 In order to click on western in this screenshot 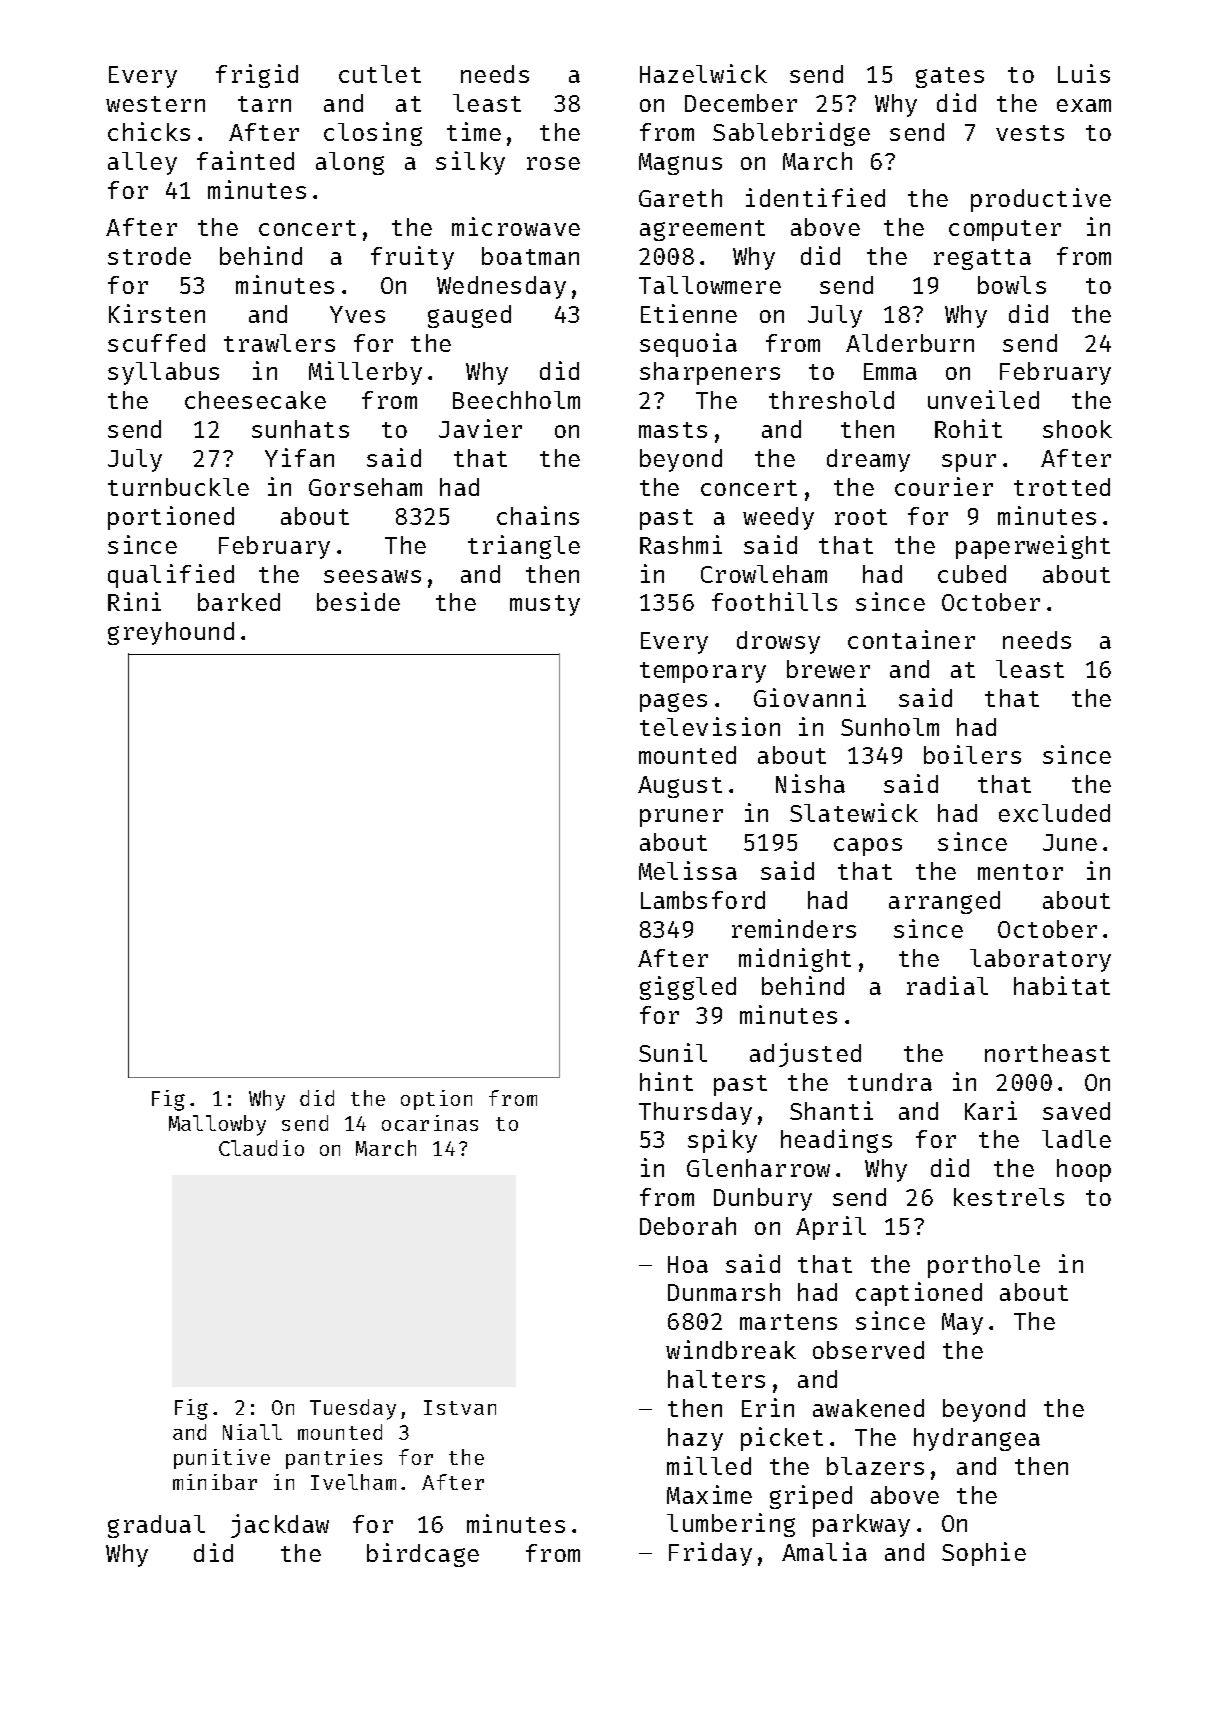, I will do `click(155, 104)`.
